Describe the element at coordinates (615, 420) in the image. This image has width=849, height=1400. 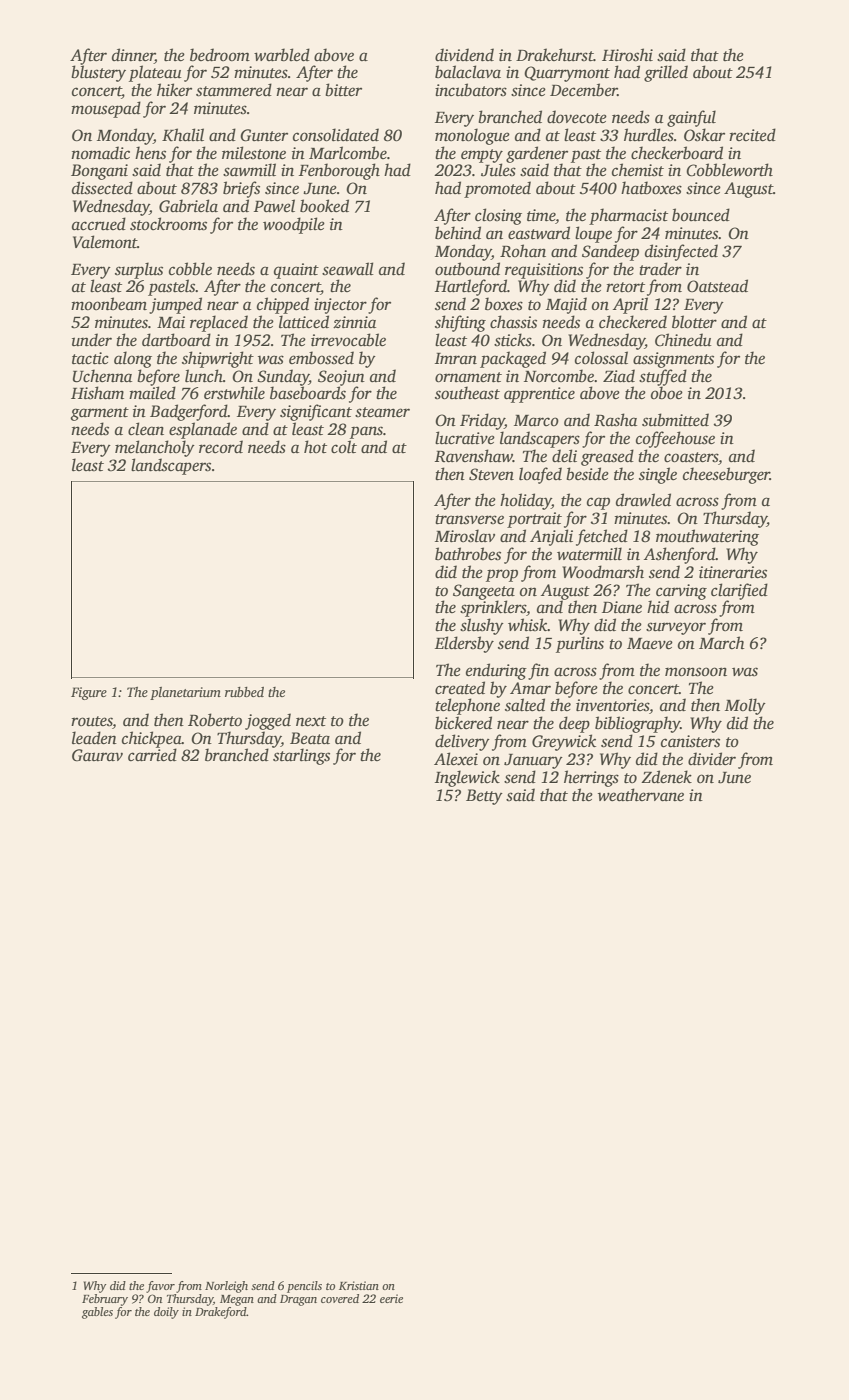
I see `Rasha` at that location.
